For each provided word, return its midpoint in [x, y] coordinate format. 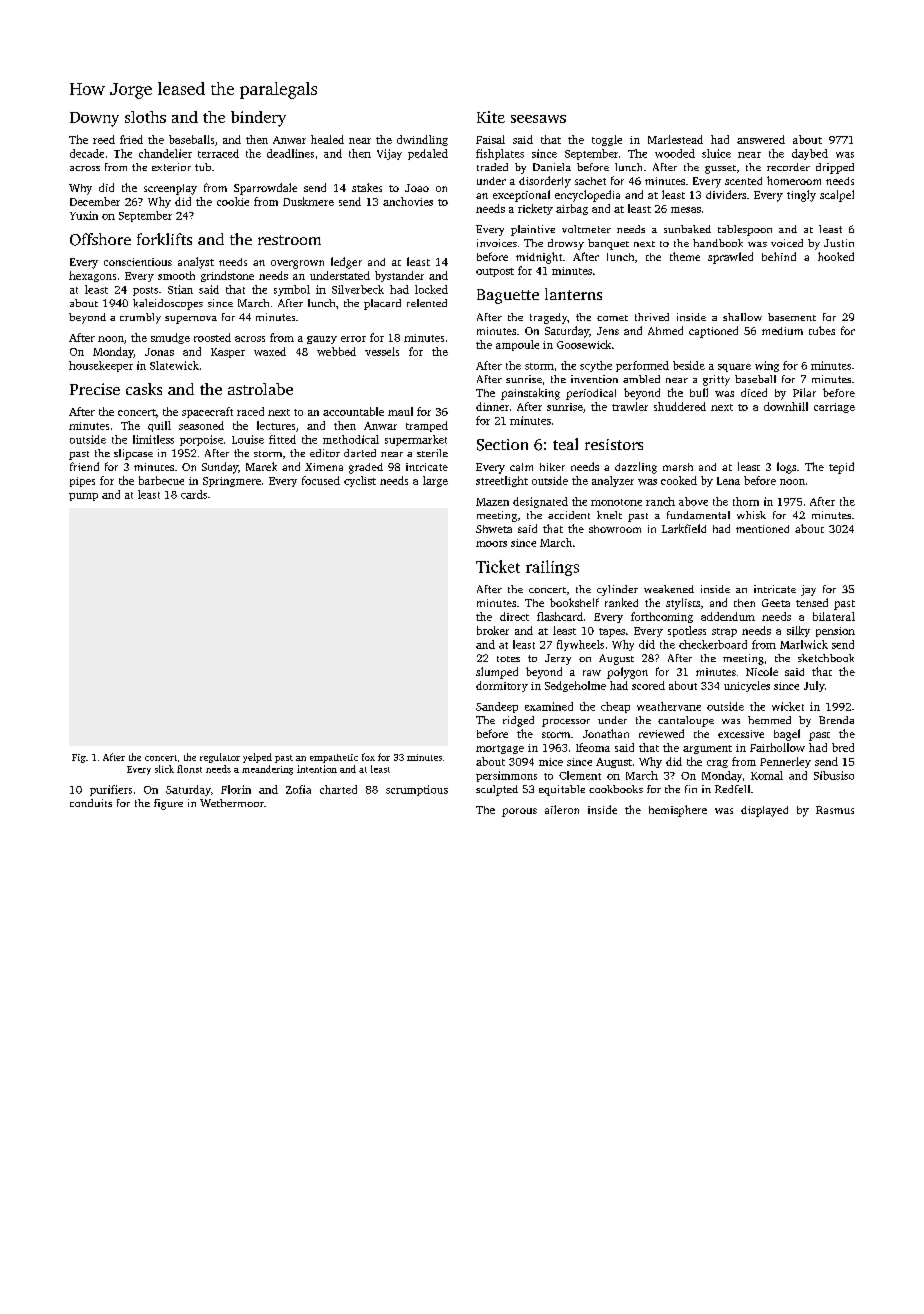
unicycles [747, 686]
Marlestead [675, 139]
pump [83, 497]
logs [786, 468]
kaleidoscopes [168, 304]
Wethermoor [232, 803]
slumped [497, 673]
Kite [491, 117]
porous [519, 812]
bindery [258, 119]
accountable [353, 411]
